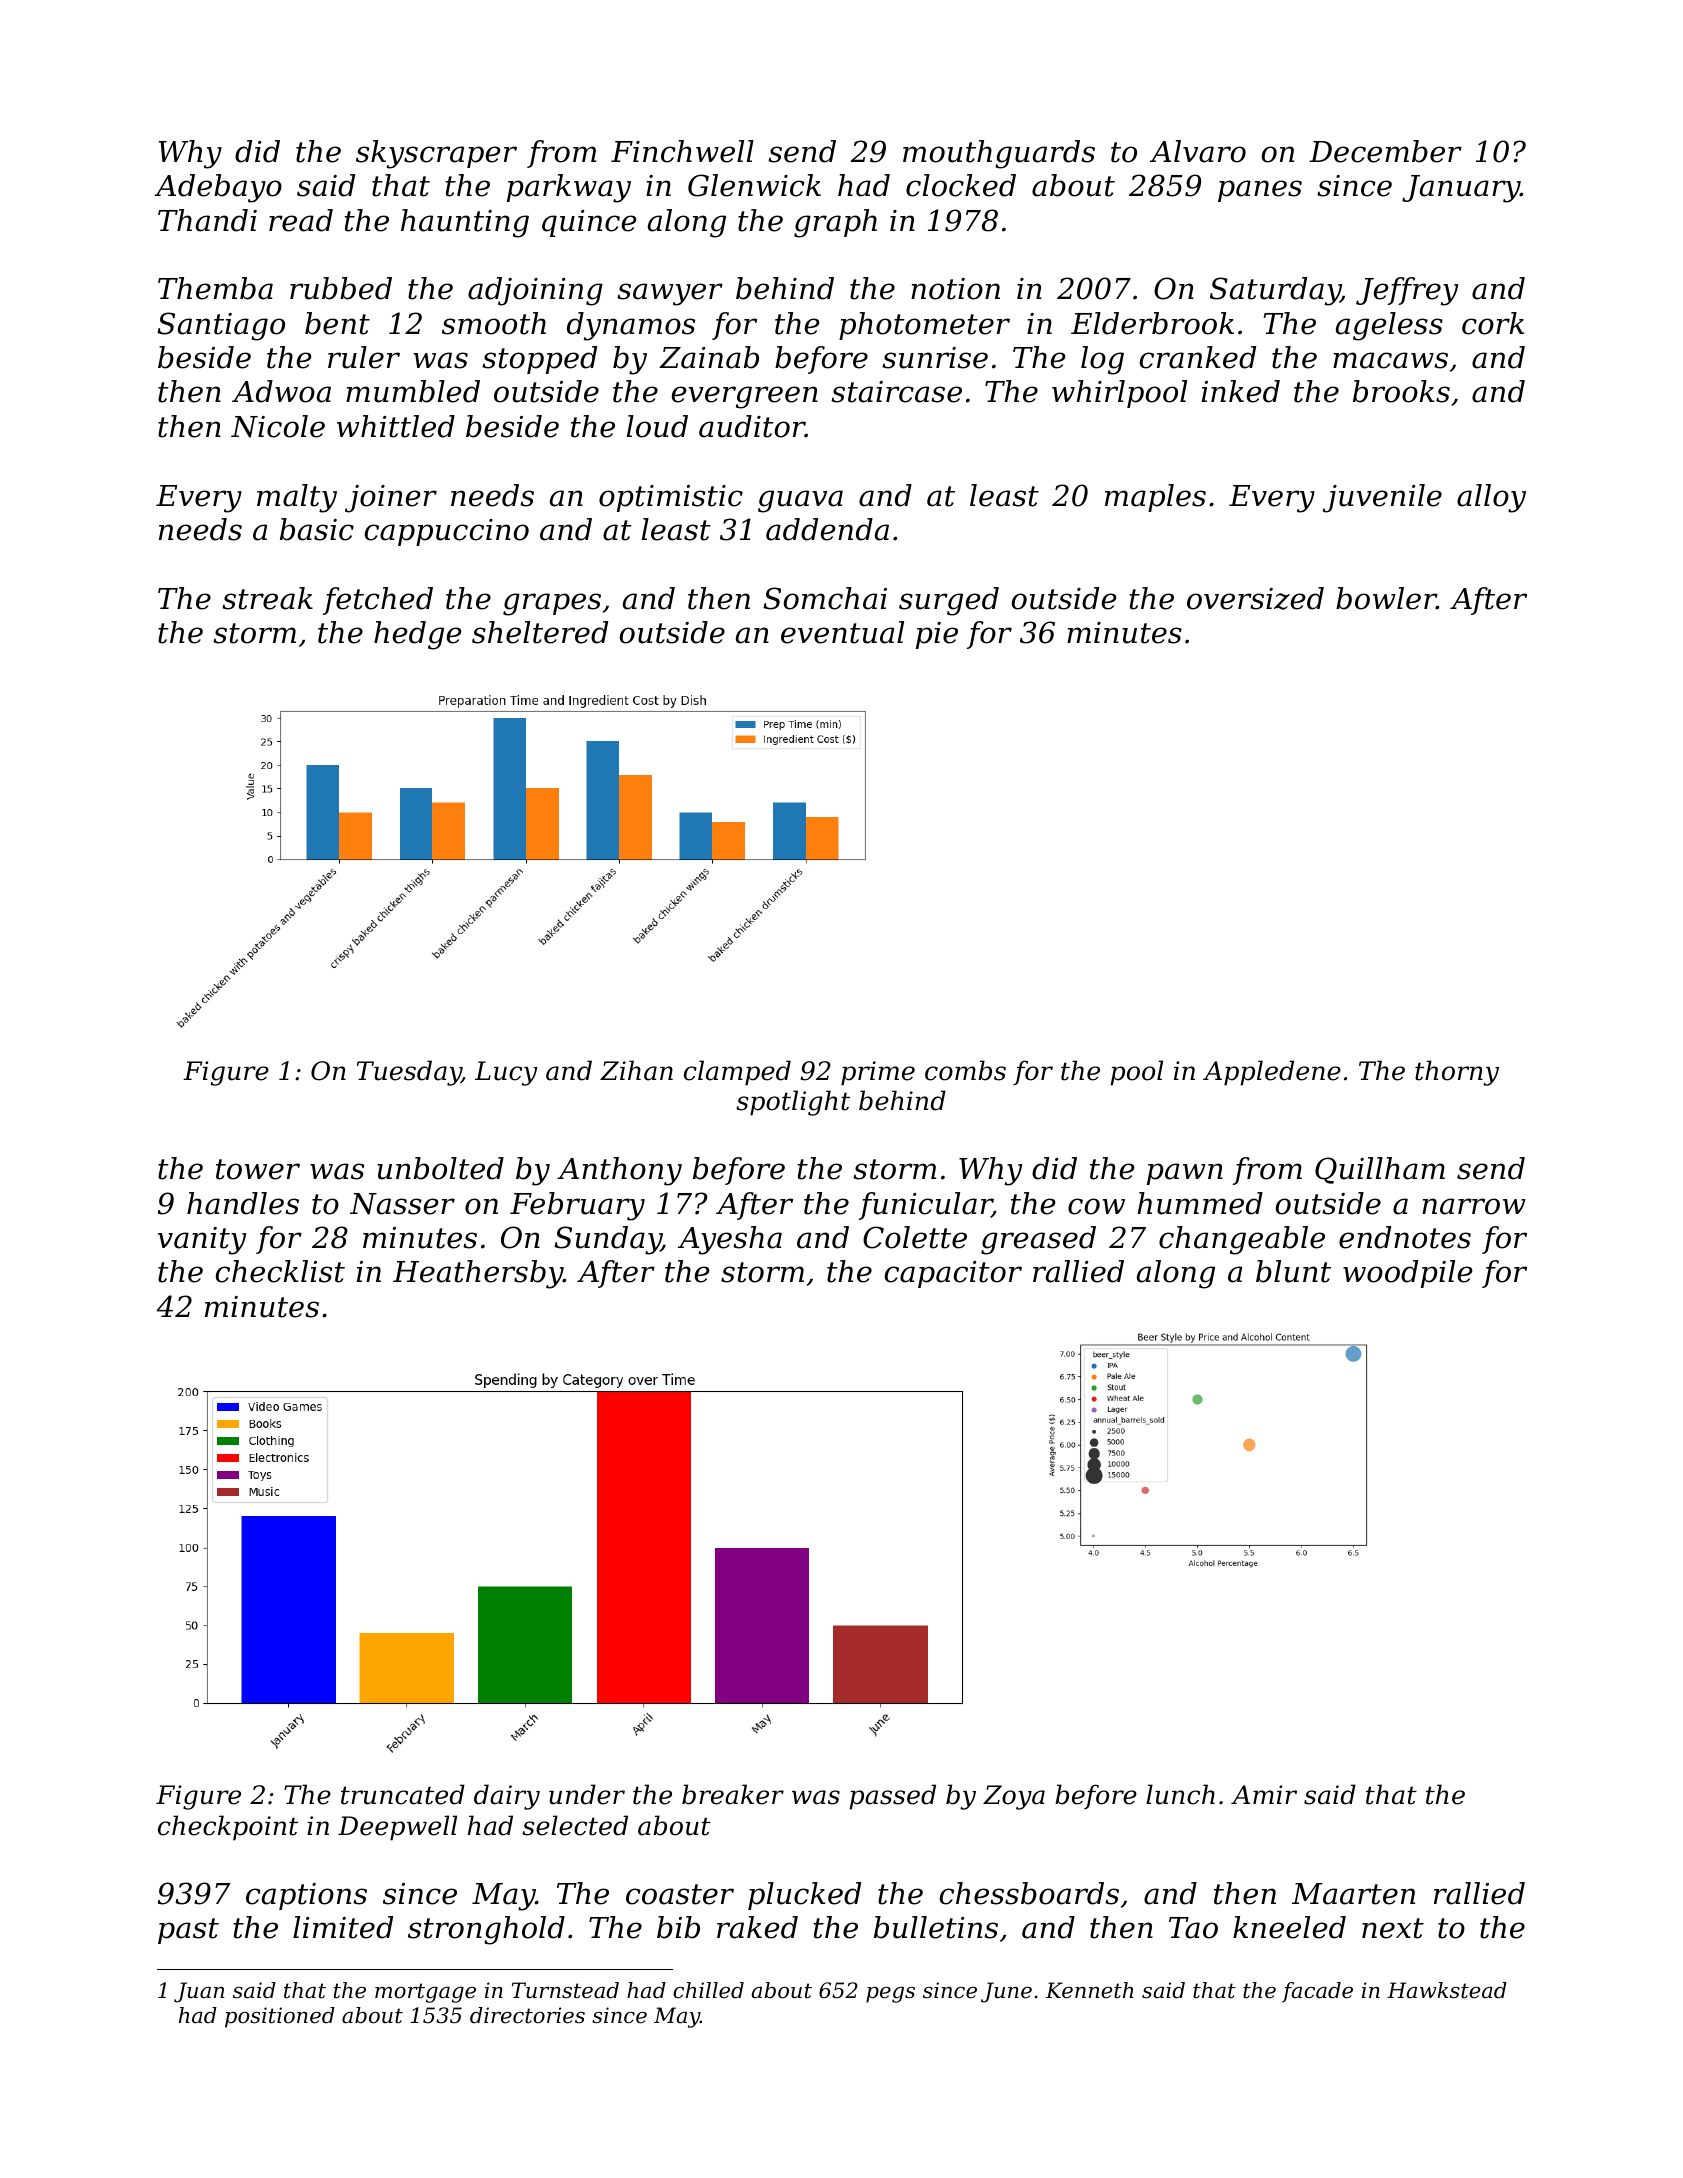 The width and height of the document is (1683, 2178). What do you see at coordinates (403, 1794) in the document?
I see `truncated` at bounding box center [403, 1794].
